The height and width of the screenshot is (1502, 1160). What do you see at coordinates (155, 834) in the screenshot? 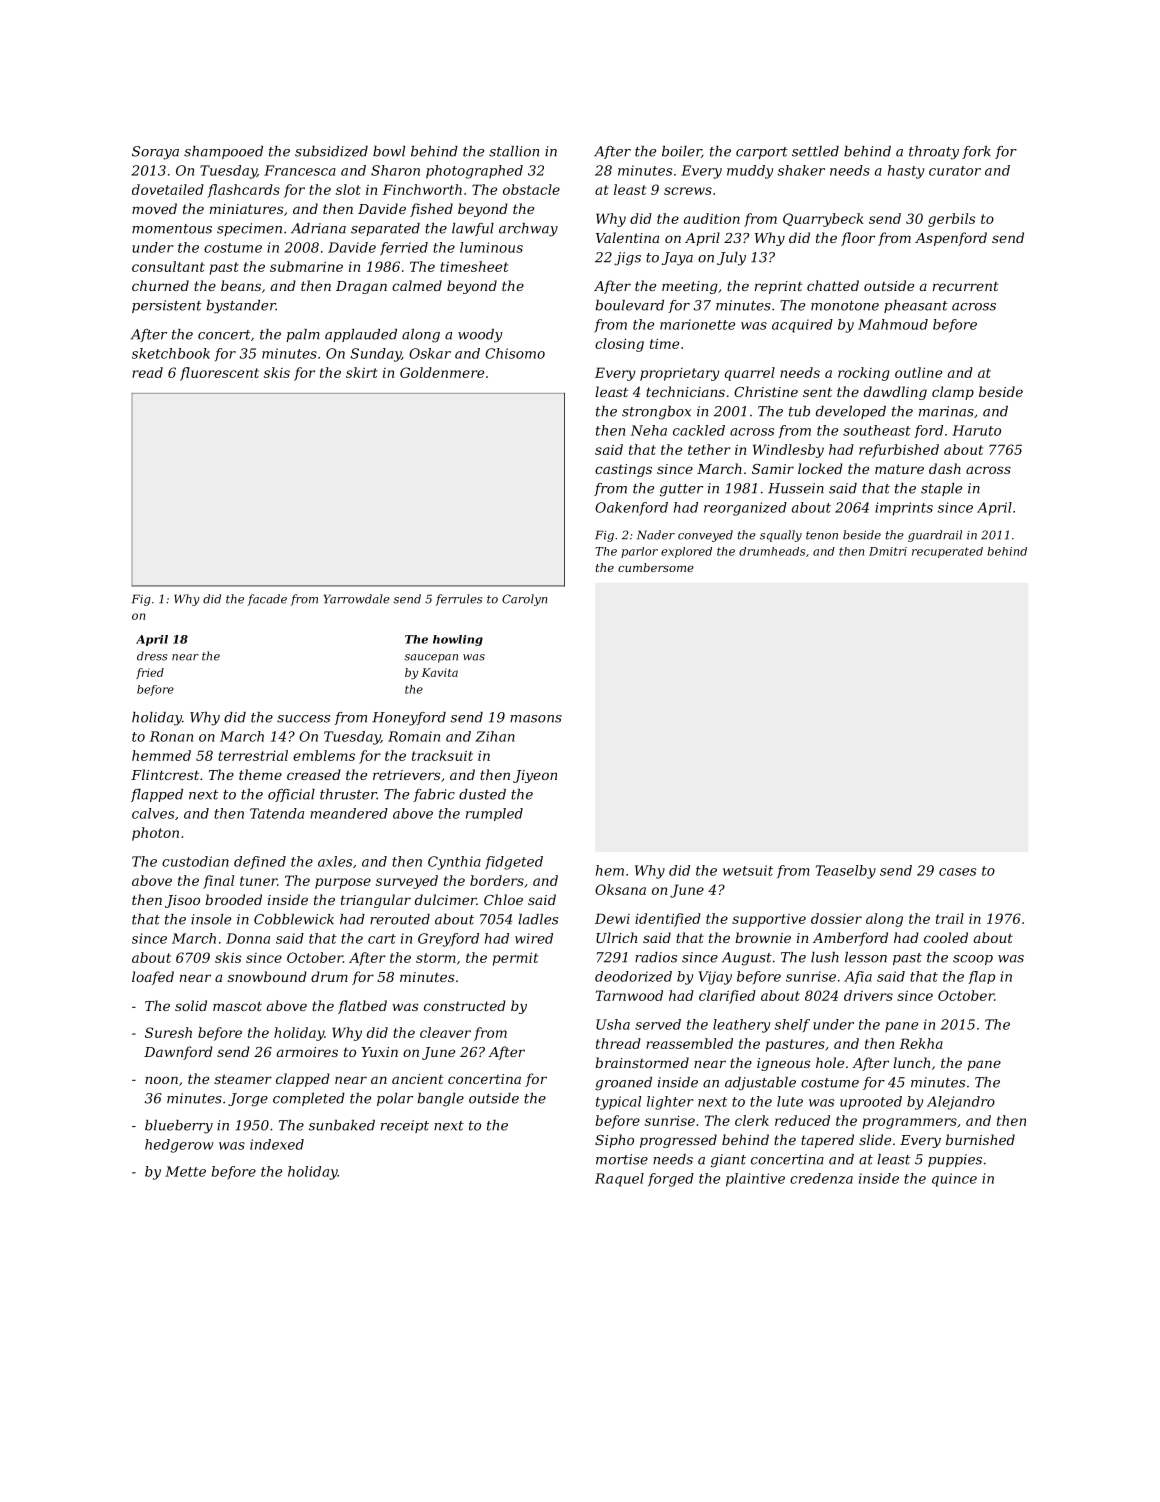
I see `photon` at bounding box center [155, 834].
